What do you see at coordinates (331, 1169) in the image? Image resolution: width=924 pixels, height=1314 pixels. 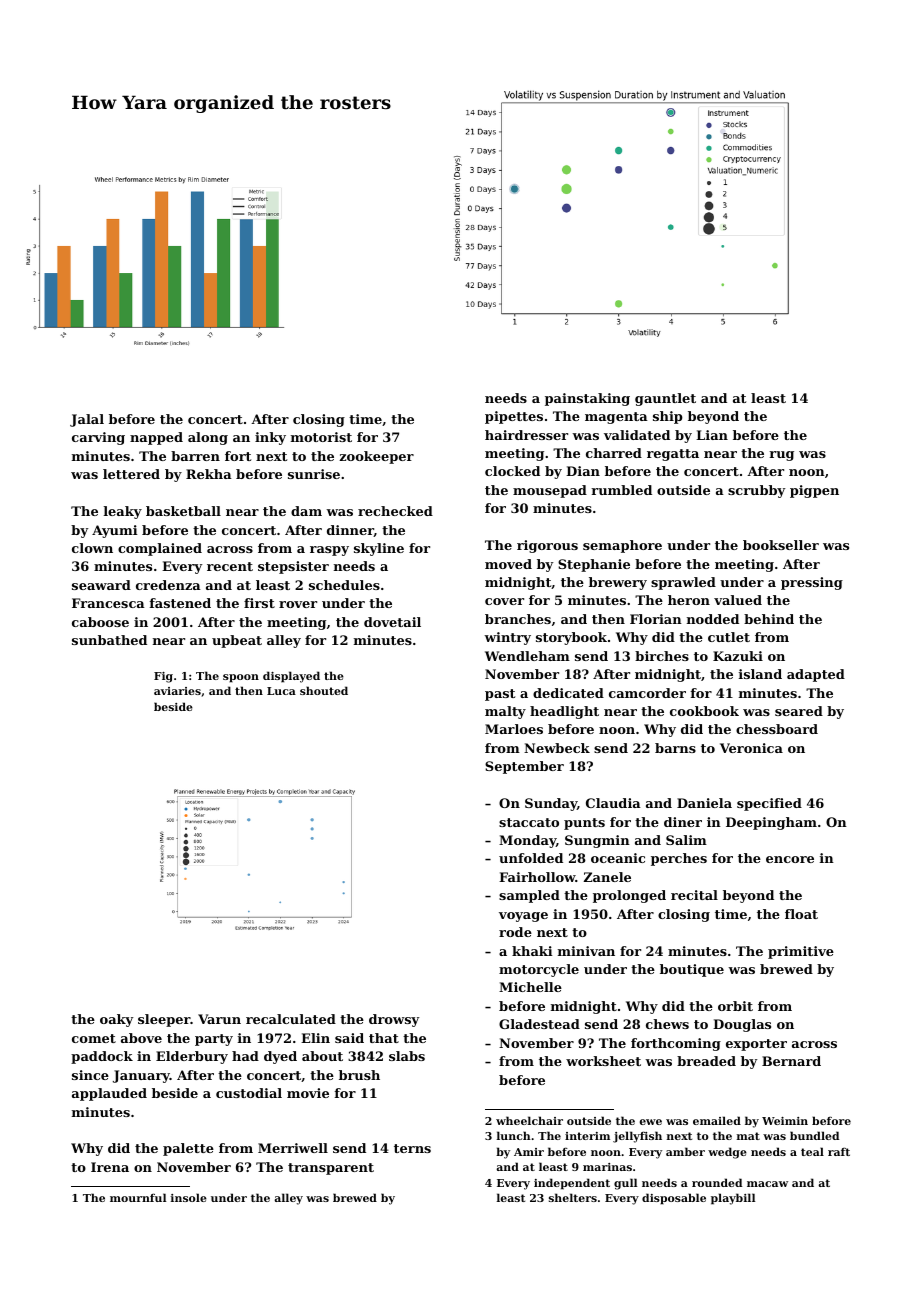 I see `transparent` at bounding box center [331, 1169].
